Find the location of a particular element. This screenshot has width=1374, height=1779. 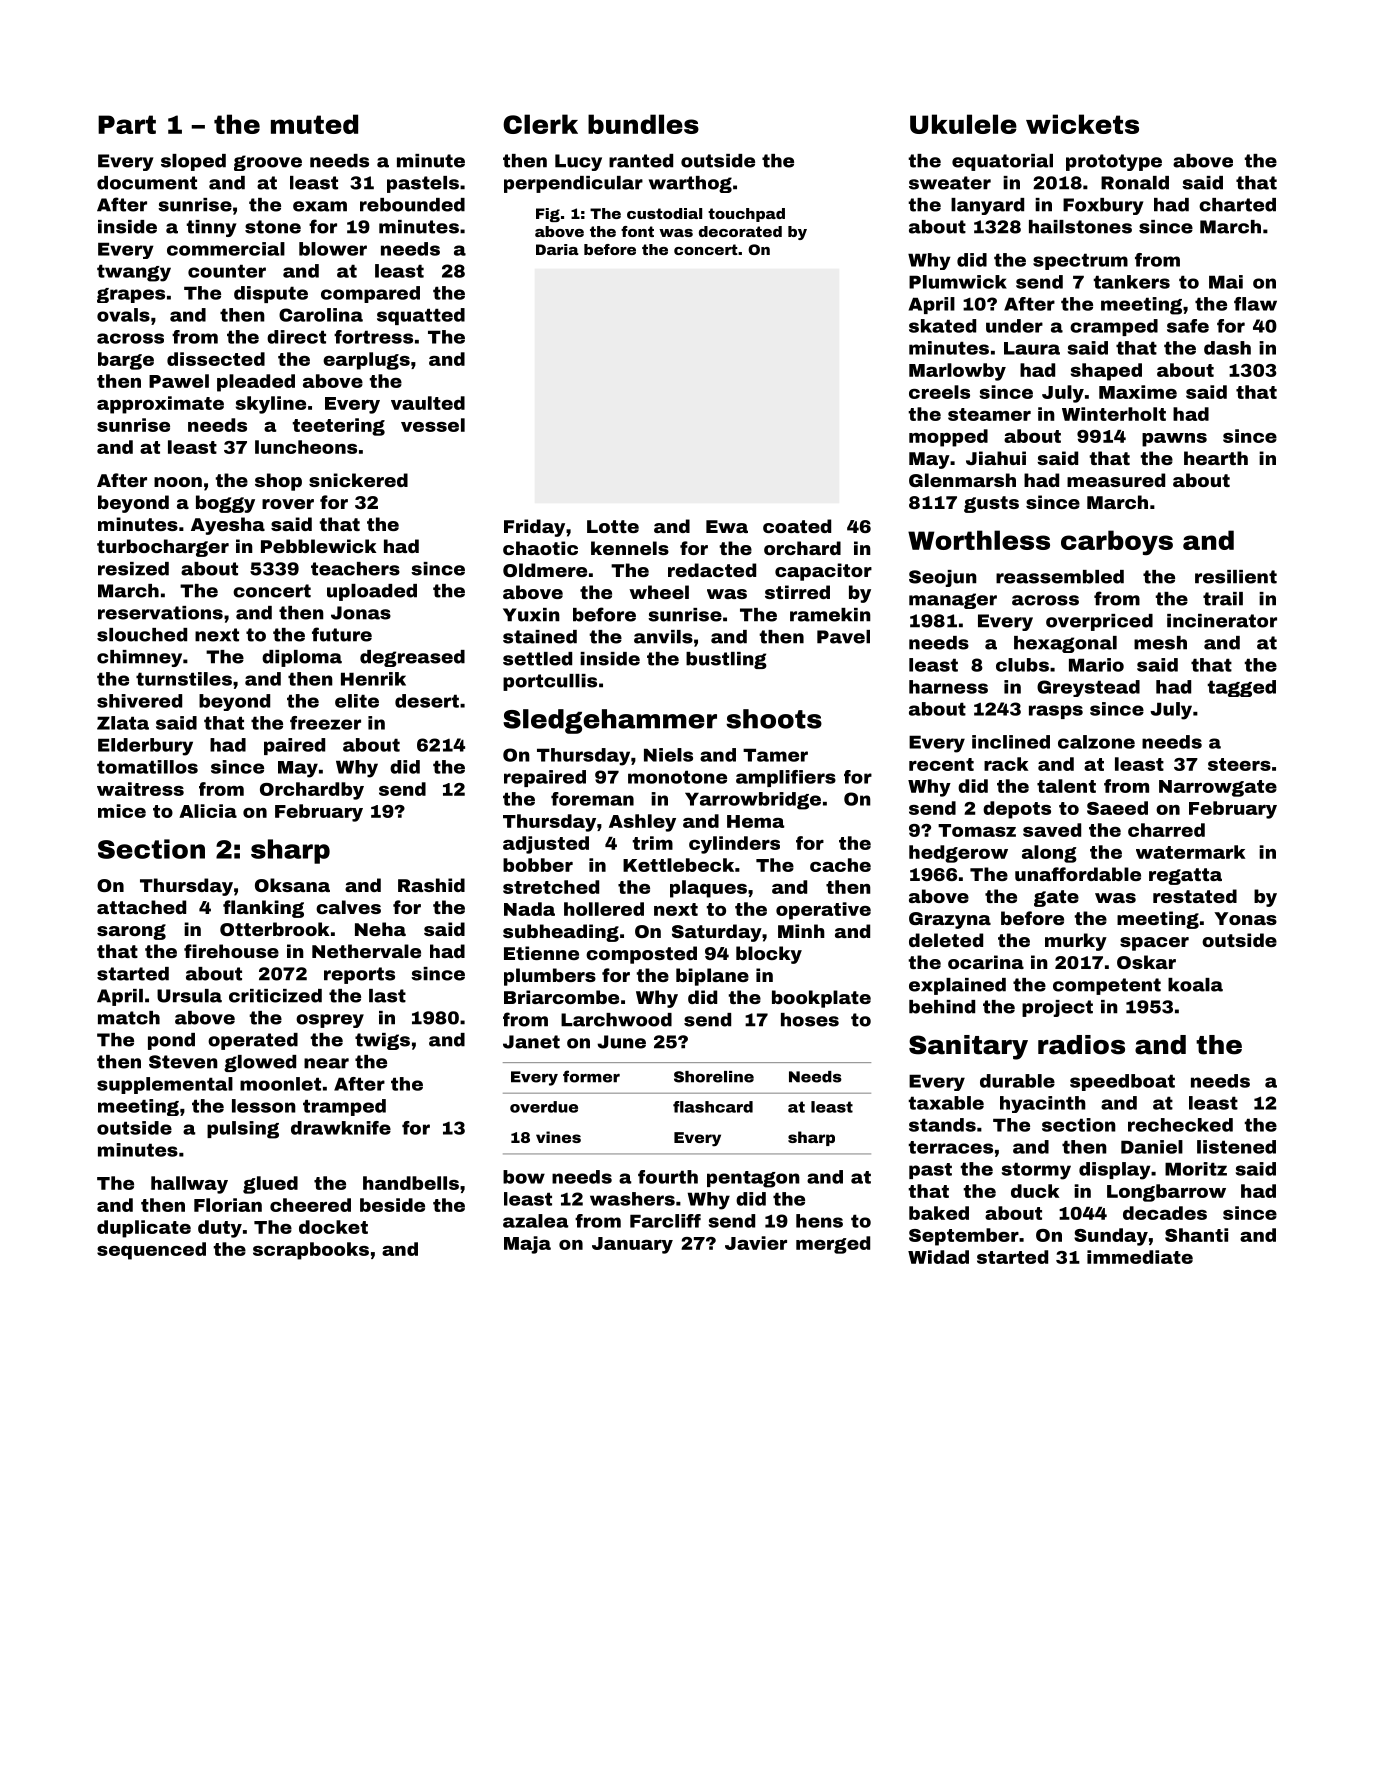

biplane is located at coordinates (712, 977).
